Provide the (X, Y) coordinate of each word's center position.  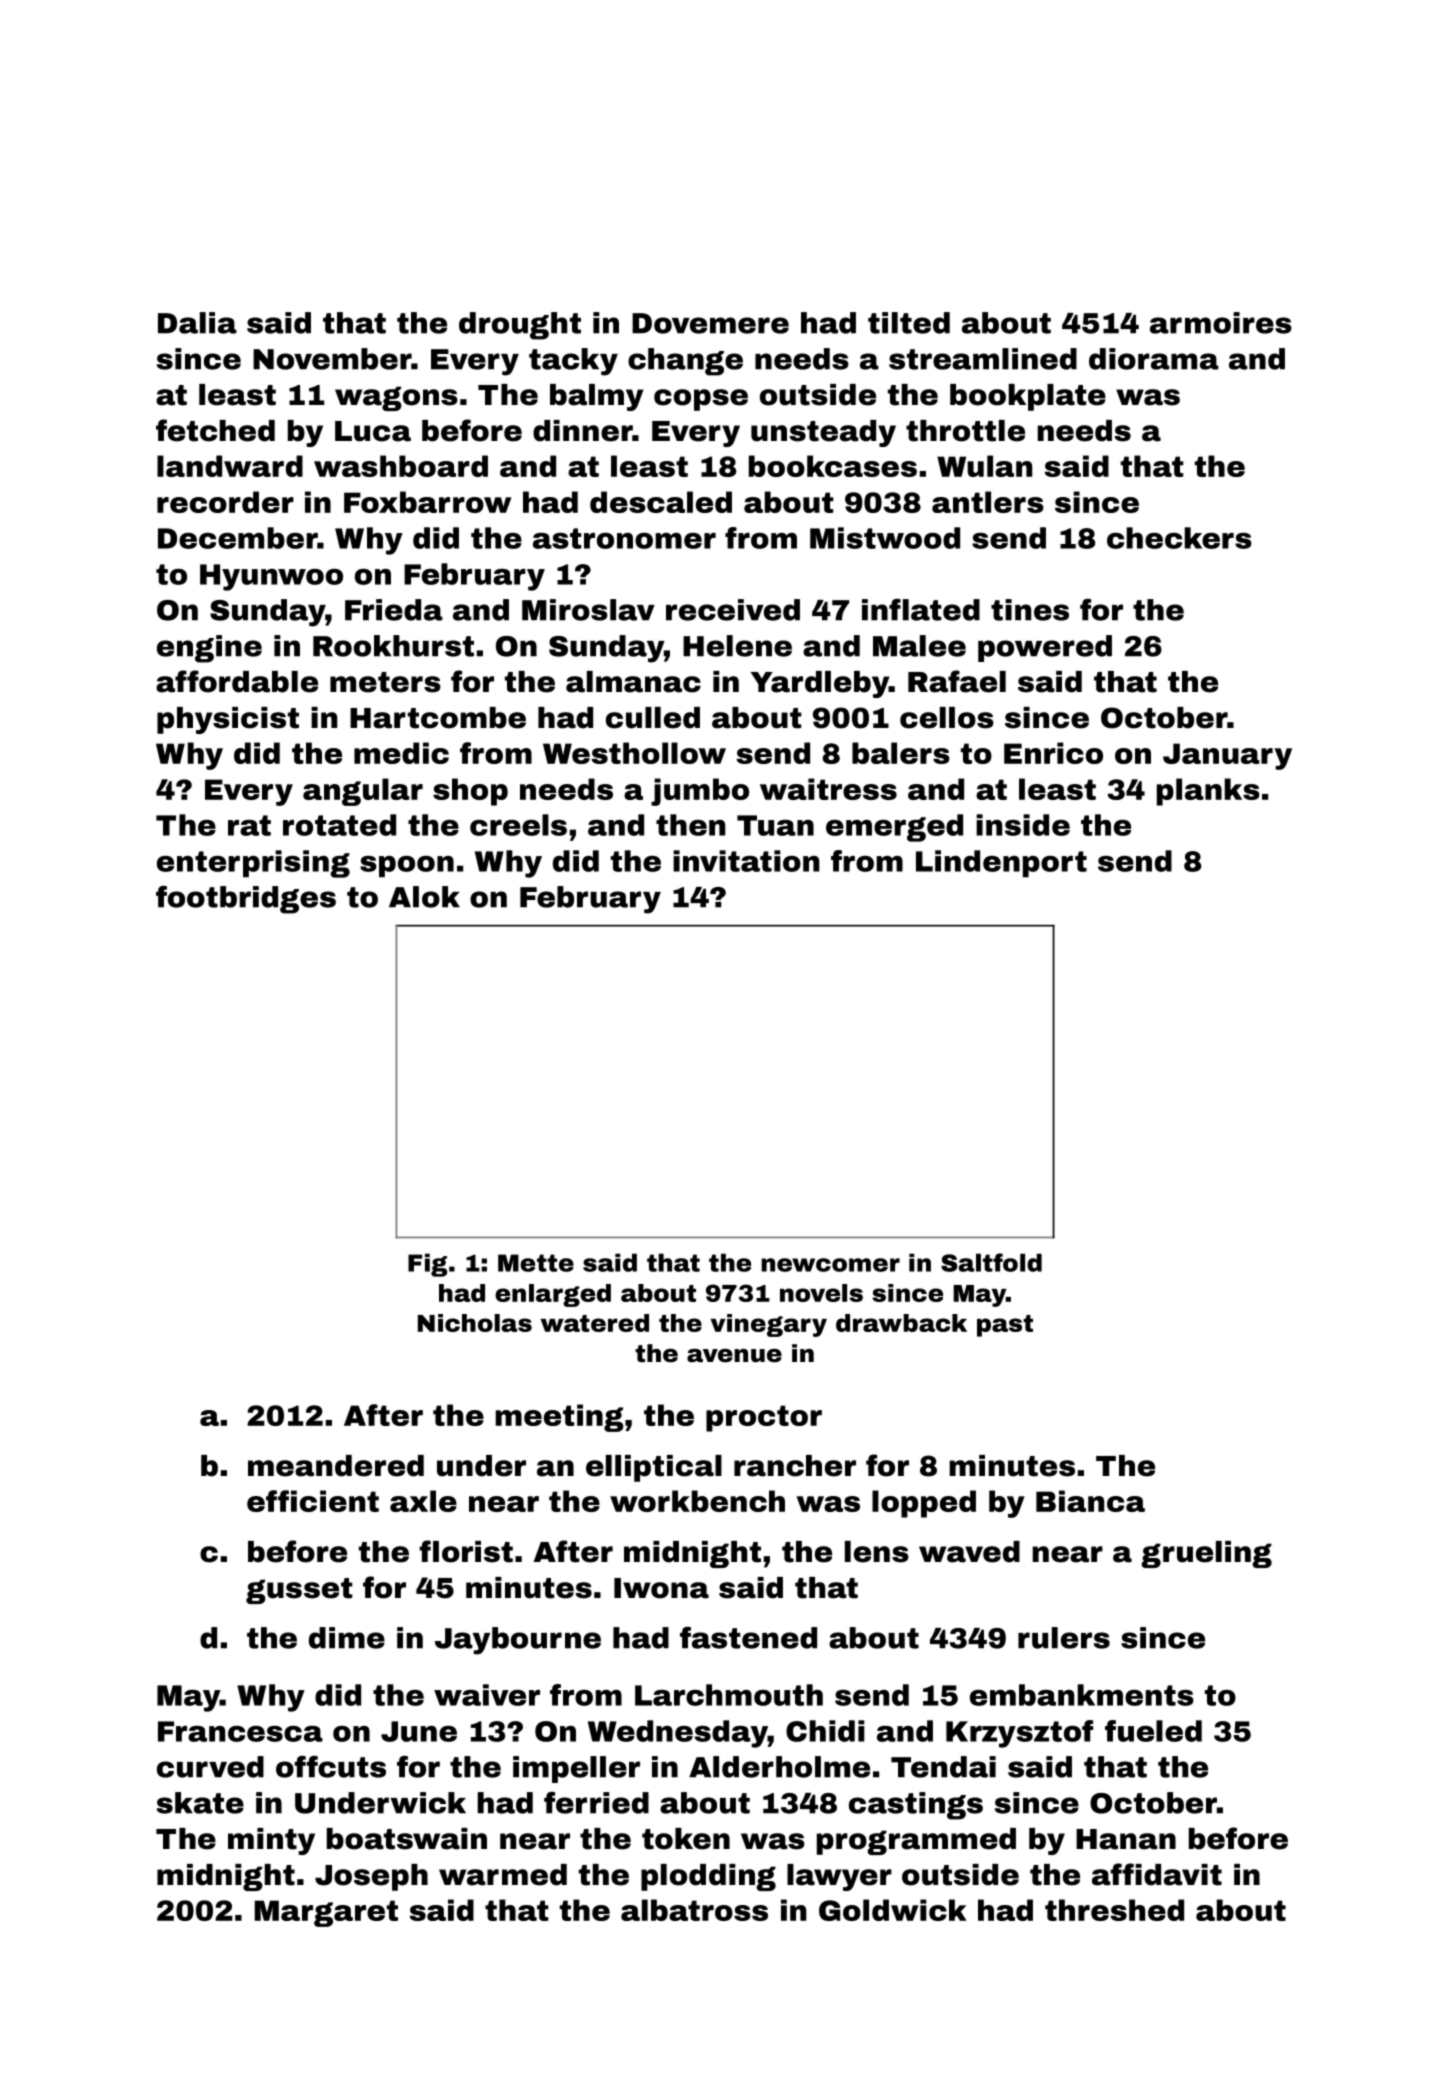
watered (594, 1323)
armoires (1221, 323)
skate (200, 1803)
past (1005, 1326)
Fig (427, 1265)
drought (520, 326)
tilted (909, 323)
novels (821, 1293)
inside (1023, 825)
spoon (407, 867)
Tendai (943, 1767)
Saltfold (991, 1262)
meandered (336, 1466)
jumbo (700, 792)
